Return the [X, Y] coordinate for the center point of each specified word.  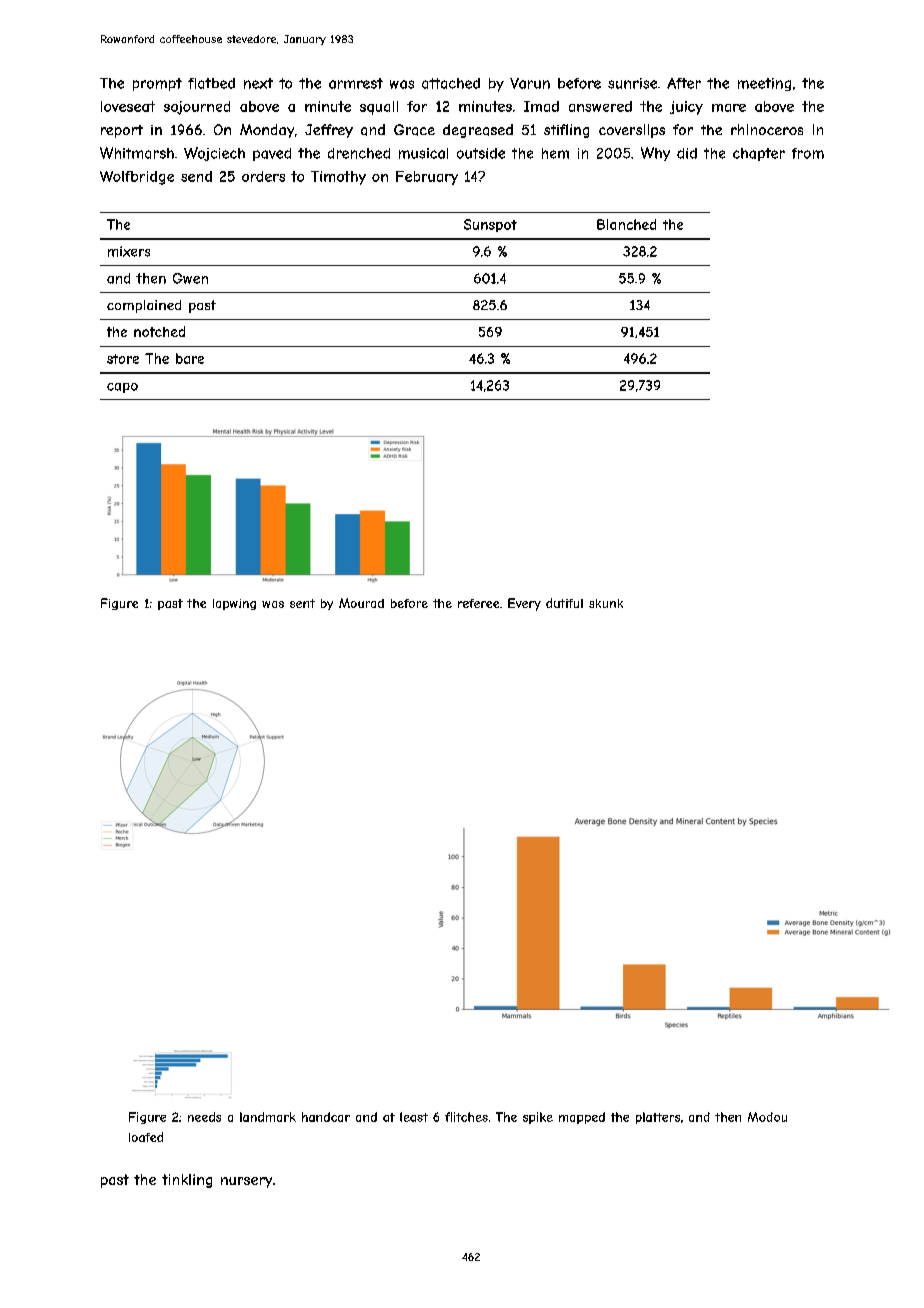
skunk [606, 603]
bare [190, 358]
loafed [146, 1137]
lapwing [234, 604]
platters [658, 1118]
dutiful [564, 603]
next [258, 83]
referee [478, 603]
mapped [582, 1118]
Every [524, 604]
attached [451, 83]
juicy [686, 108]
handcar [326, 1117]
